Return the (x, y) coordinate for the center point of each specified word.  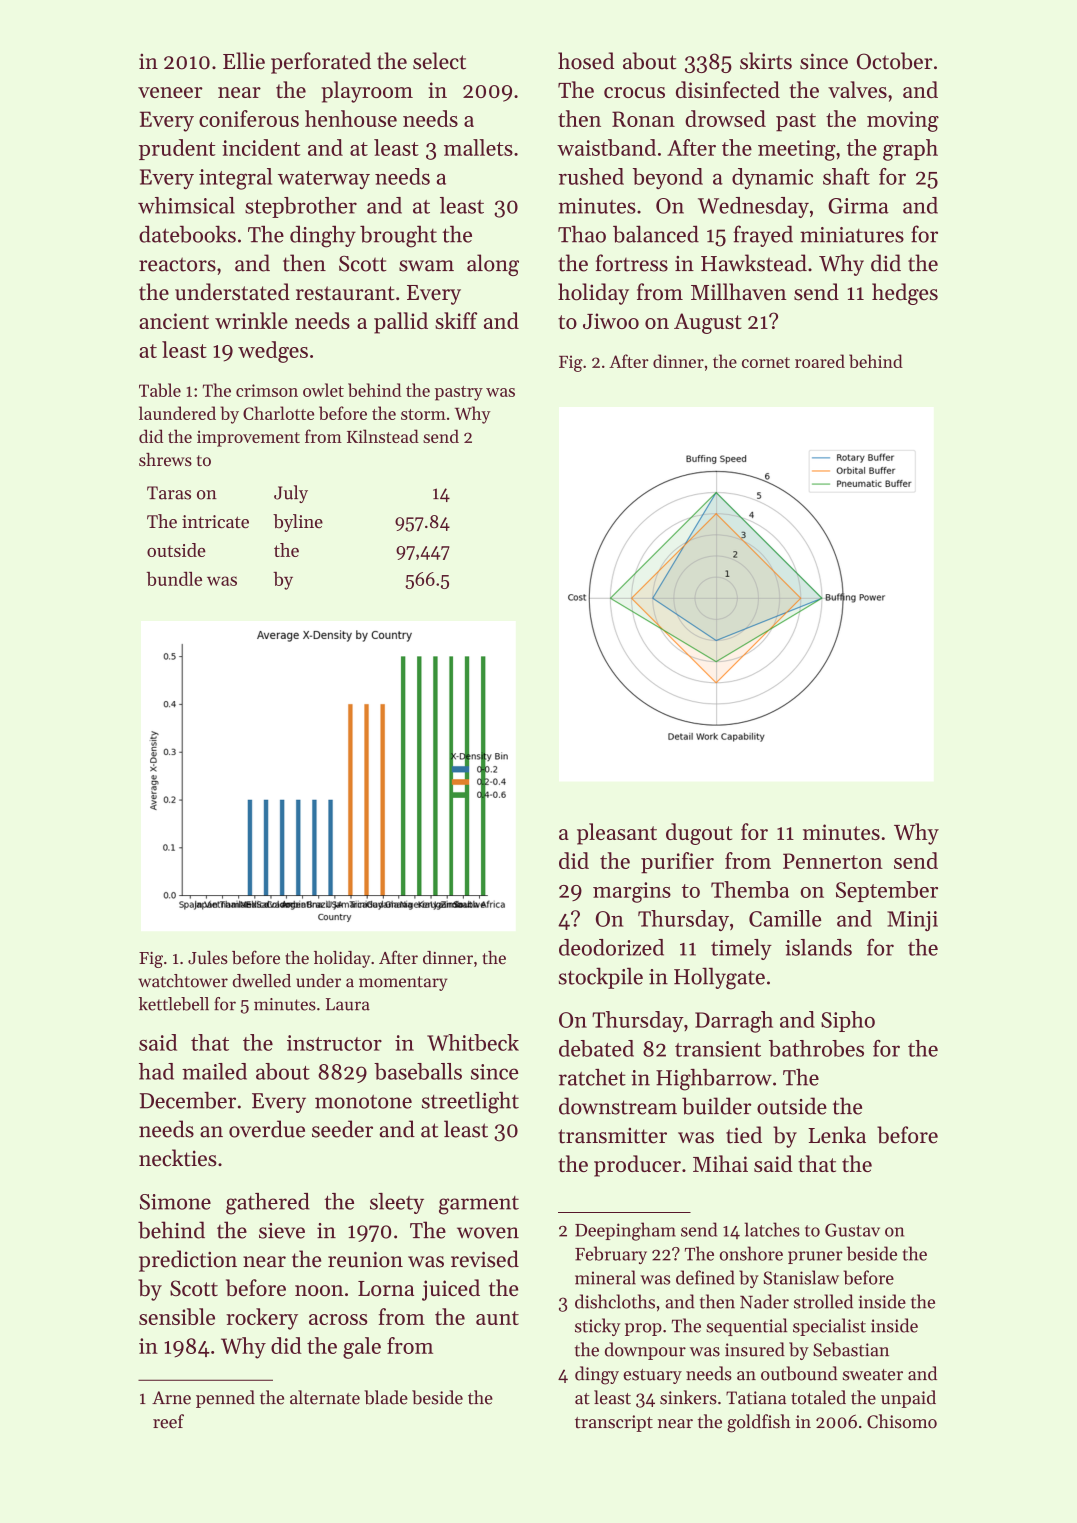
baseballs (418, 1071)
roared (820, 361)
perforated (321, 63)
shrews (165, 459)
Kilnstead (383, 436)
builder (716, 1106)
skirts (766, 61)
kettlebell (174, 1004)
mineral (605, 1277)
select (439, 61)
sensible (177, 1316)
